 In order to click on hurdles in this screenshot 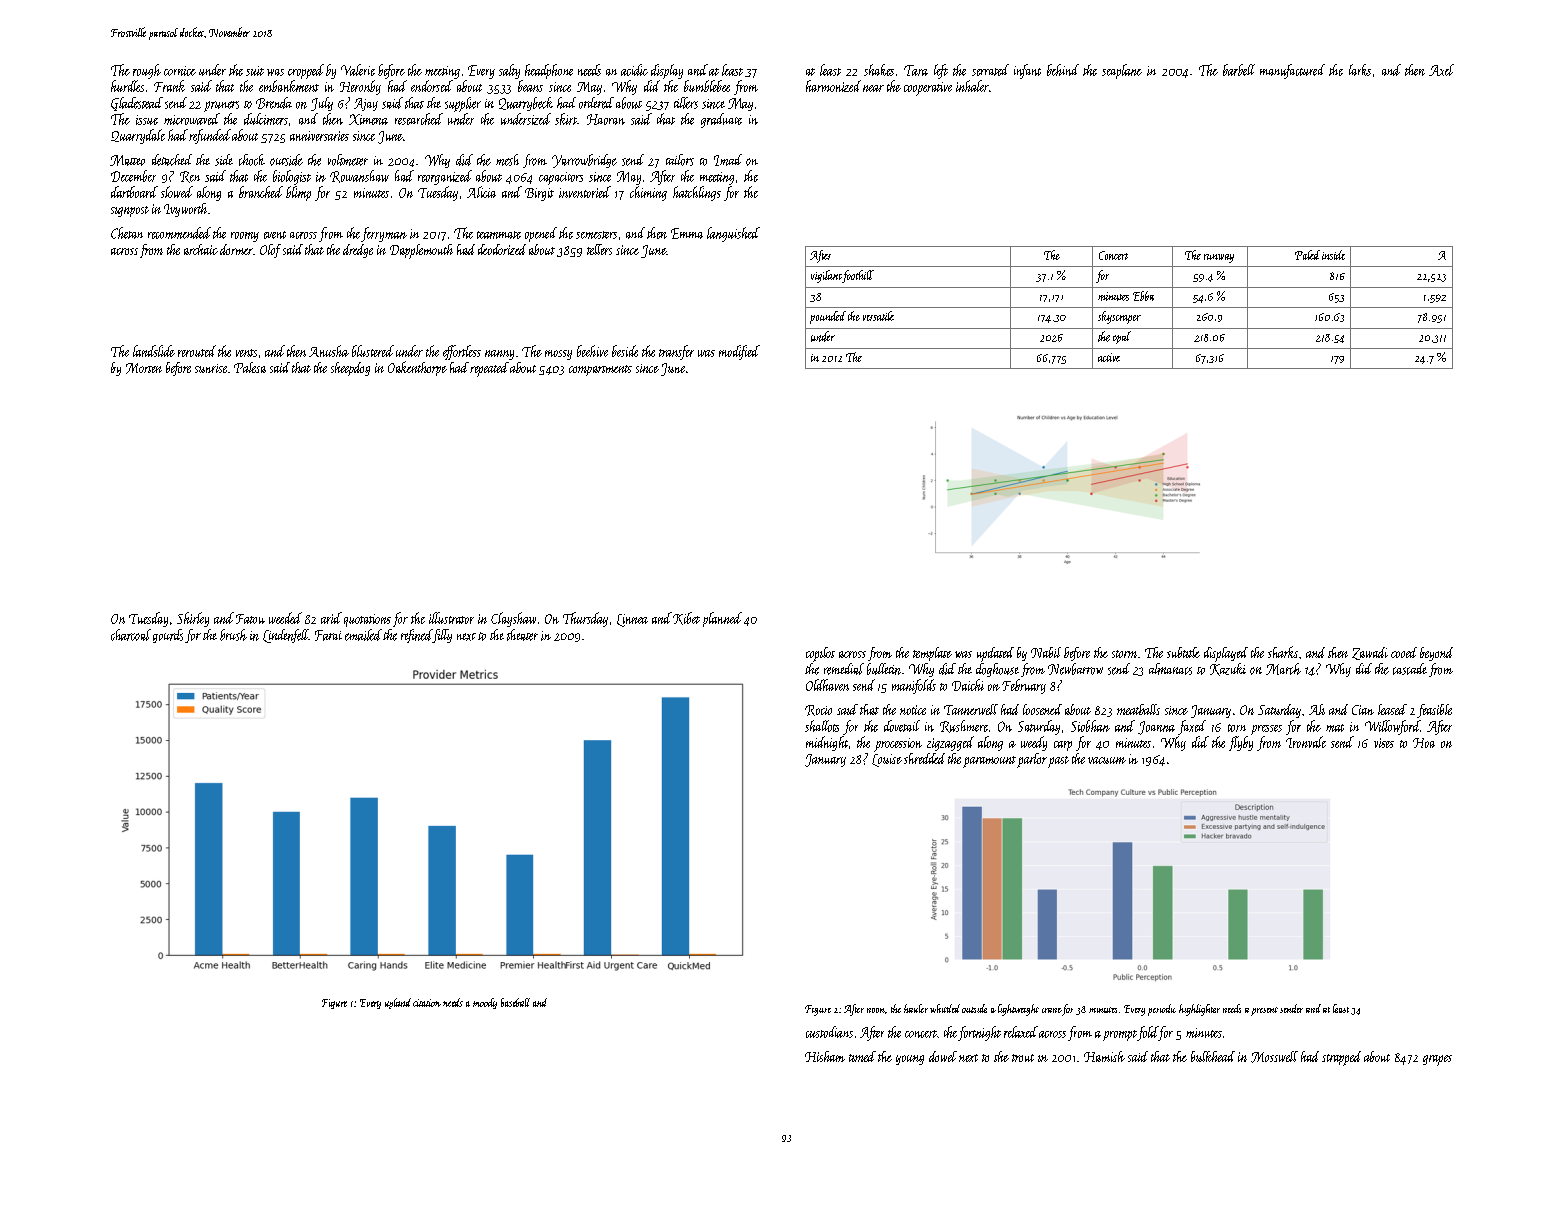, I will do `click(127, 86)`.
